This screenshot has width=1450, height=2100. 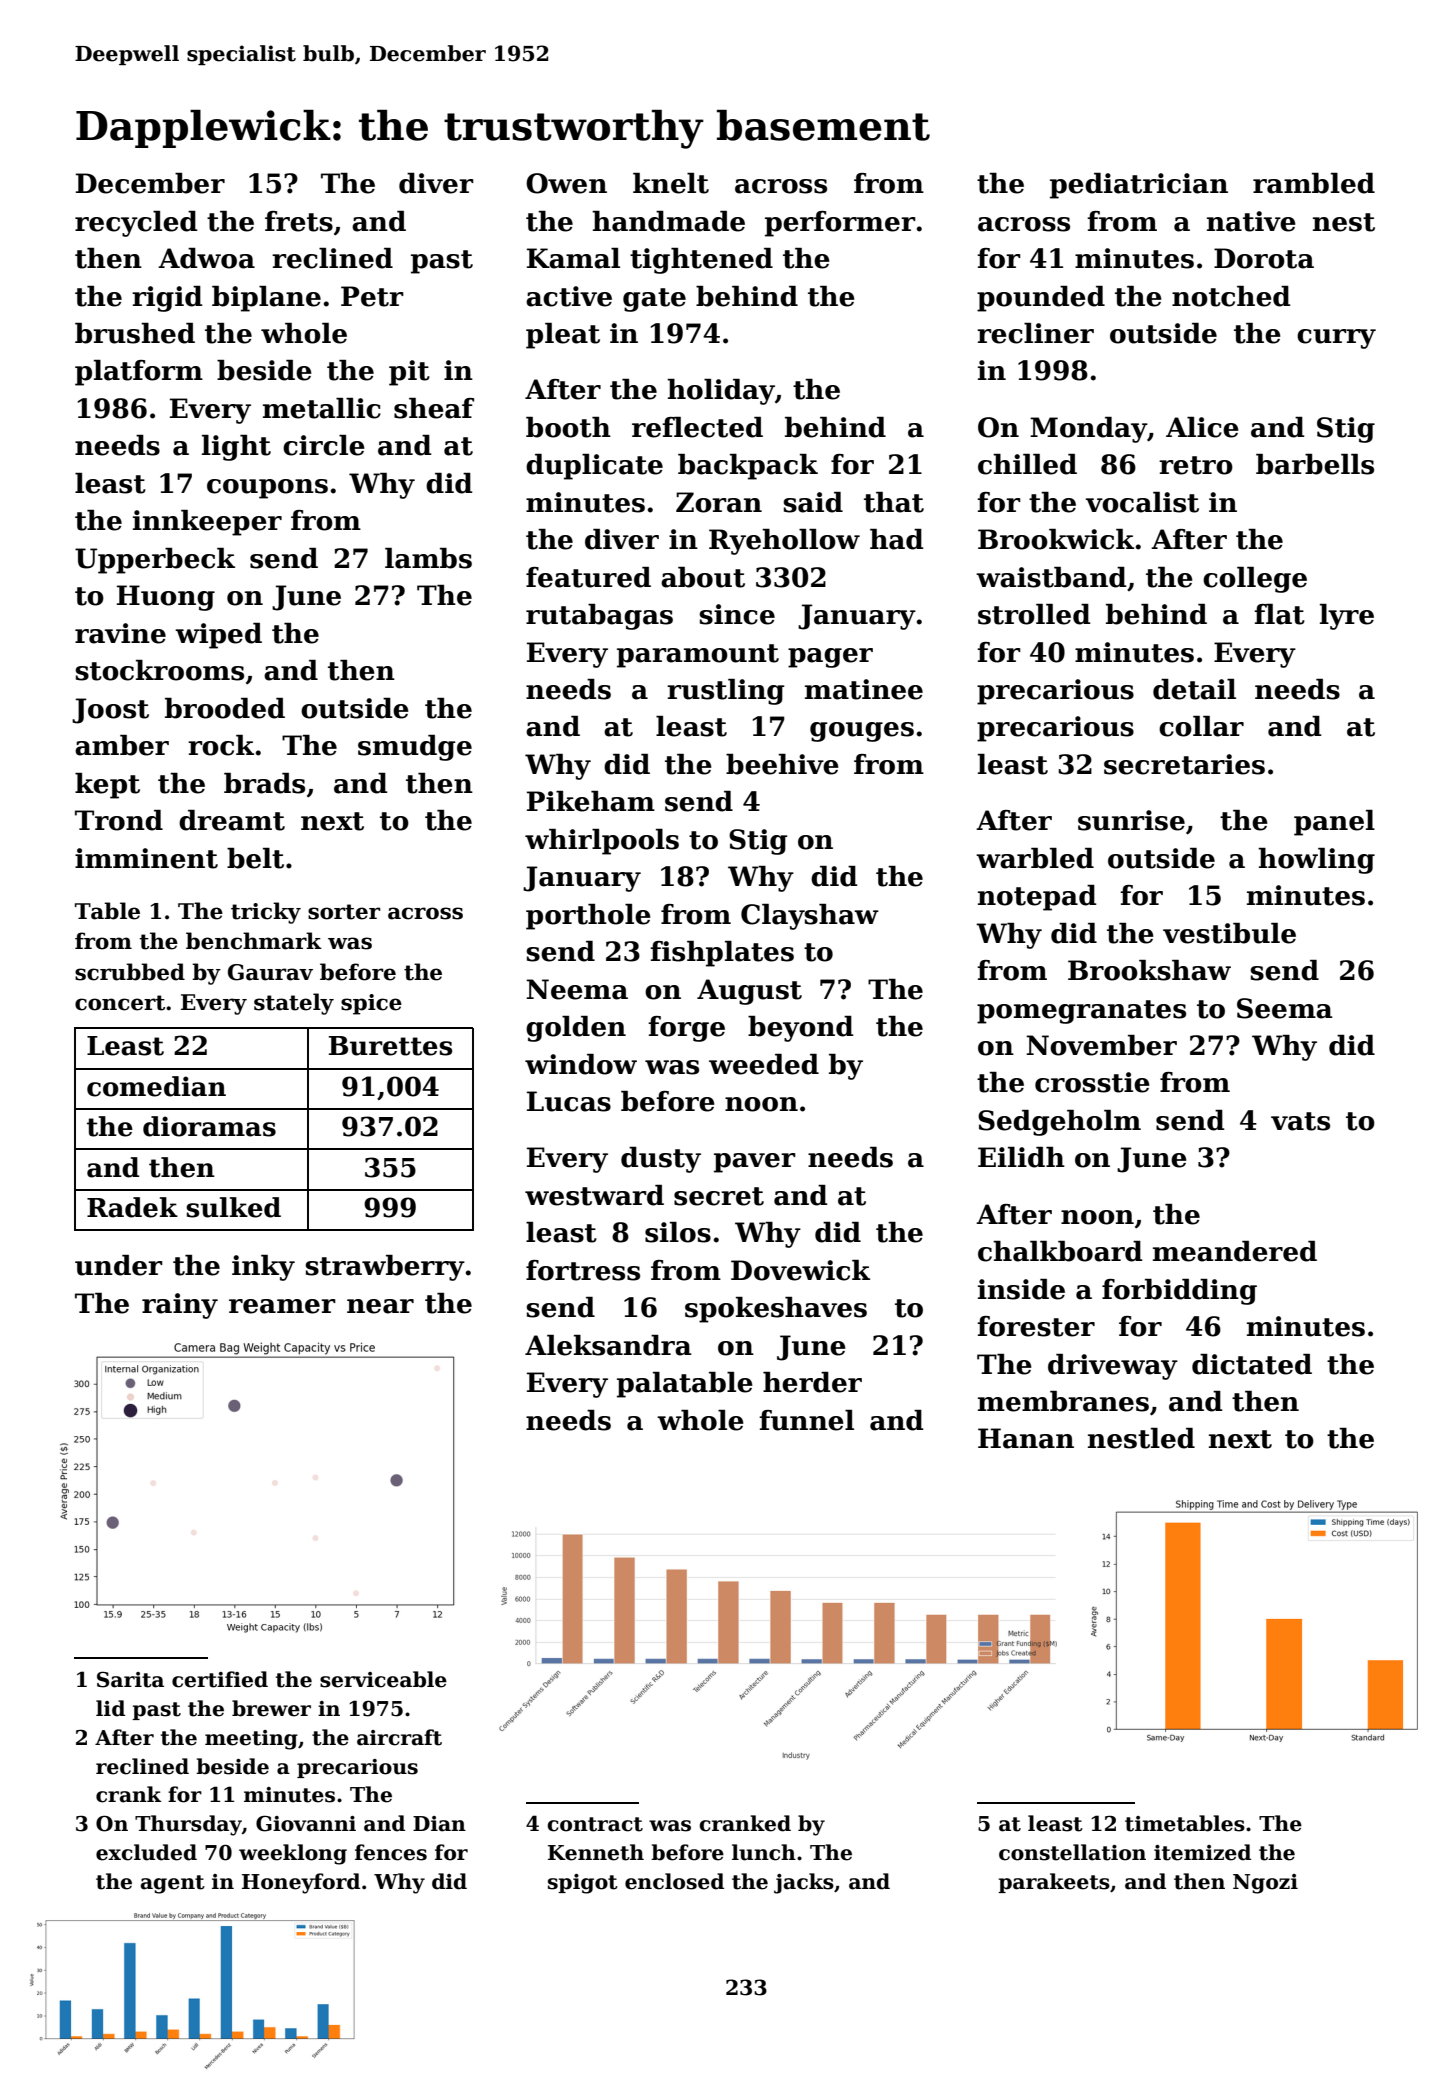 I want to click on meandered, so click(x=1235, y=1251).
